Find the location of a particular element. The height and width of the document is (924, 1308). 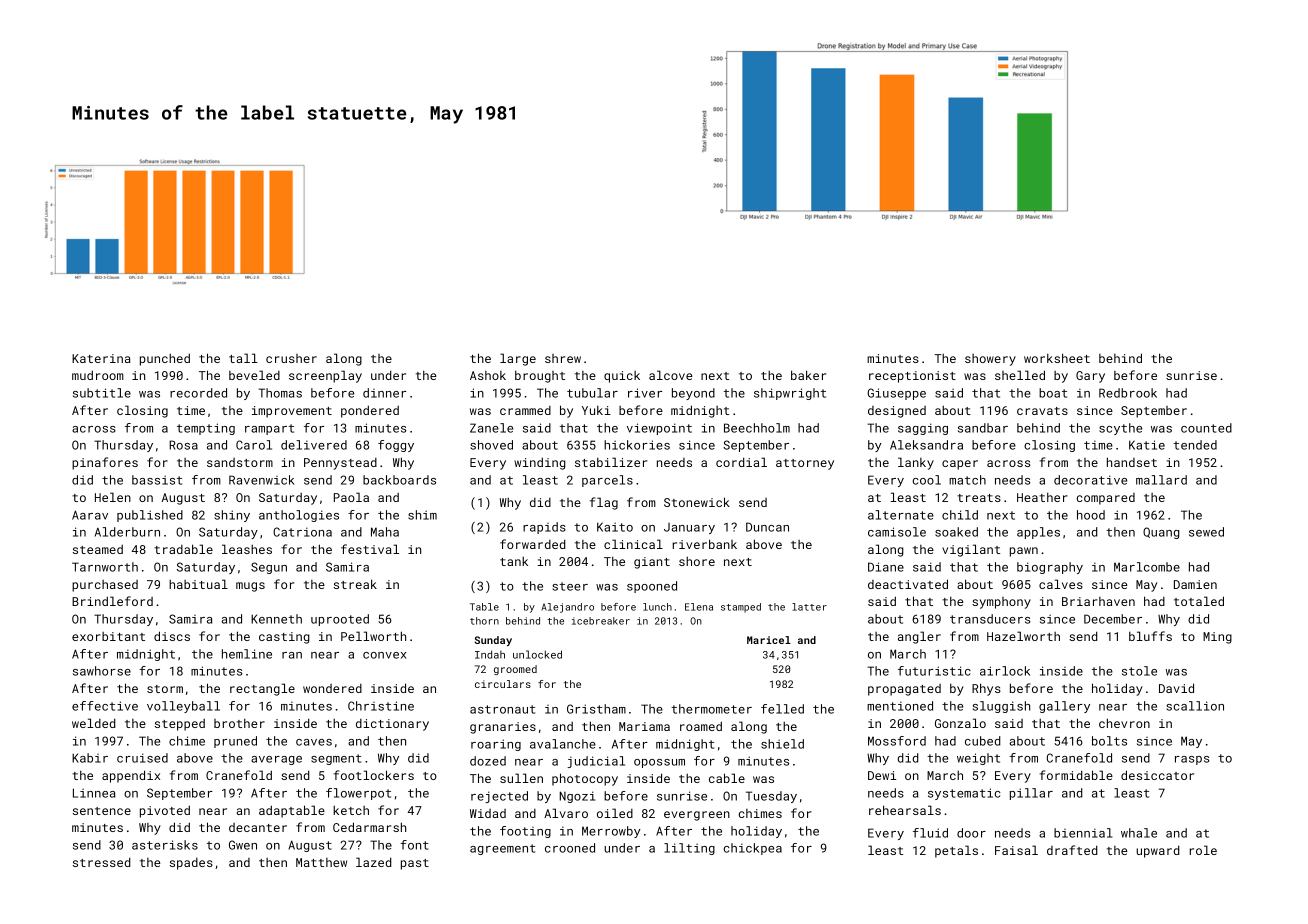

recorded is located at coordinates (198, 393).
